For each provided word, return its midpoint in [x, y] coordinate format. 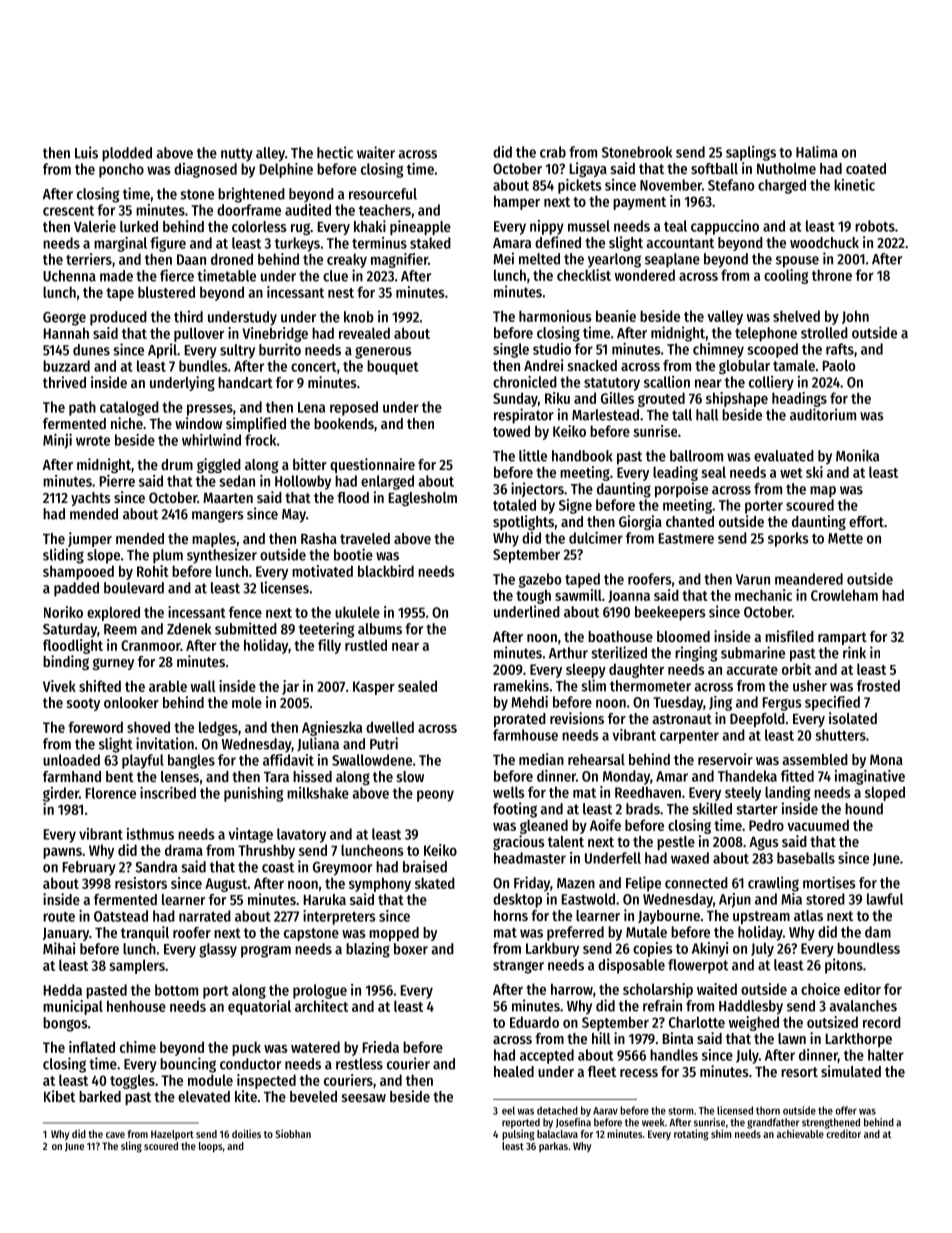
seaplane [672, 260]
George [64, 319]
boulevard [134, 588]
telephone [766, 334]
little [533, 455]
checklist [584, 275]
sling [131, 1147]
